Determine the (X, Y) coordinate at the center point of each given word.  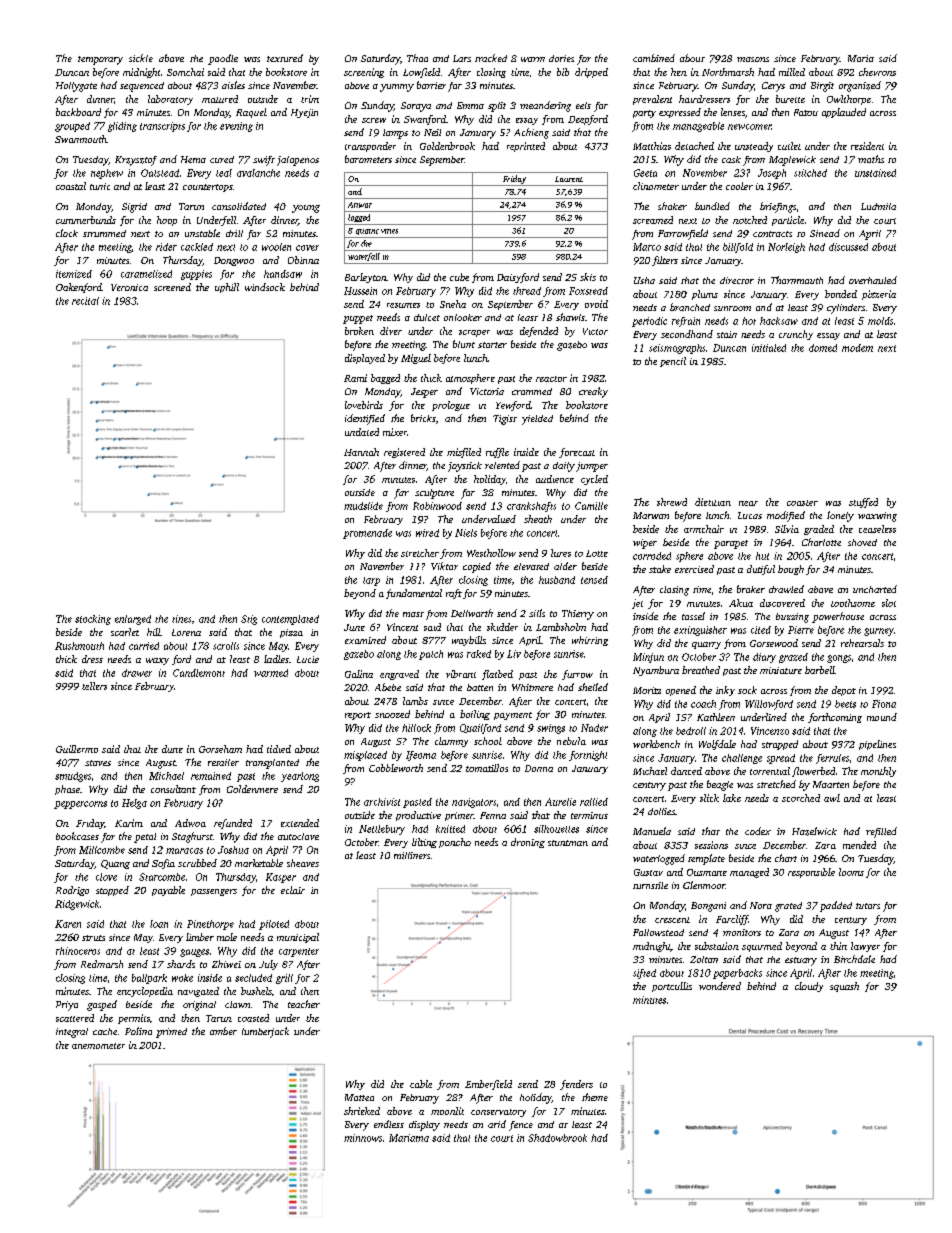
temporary (100, 60)
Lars (462, 58)
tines (181, 619)
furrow (577, 675)
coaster (802, 503)
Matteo (359, 1097)
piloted (274, 925)
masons (753, 59)
